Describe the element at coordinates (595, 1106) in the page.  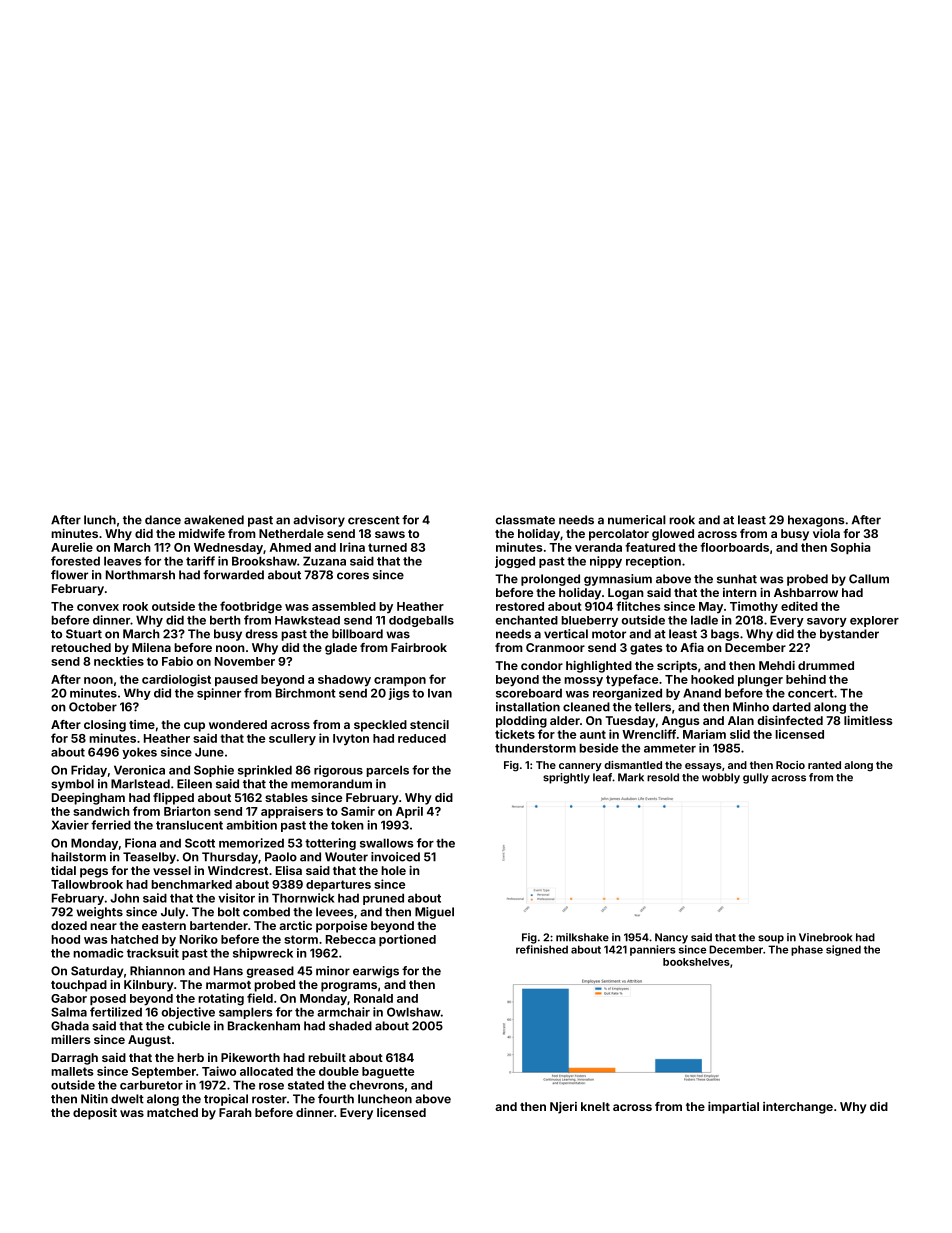
I see `knelt` at that location.
